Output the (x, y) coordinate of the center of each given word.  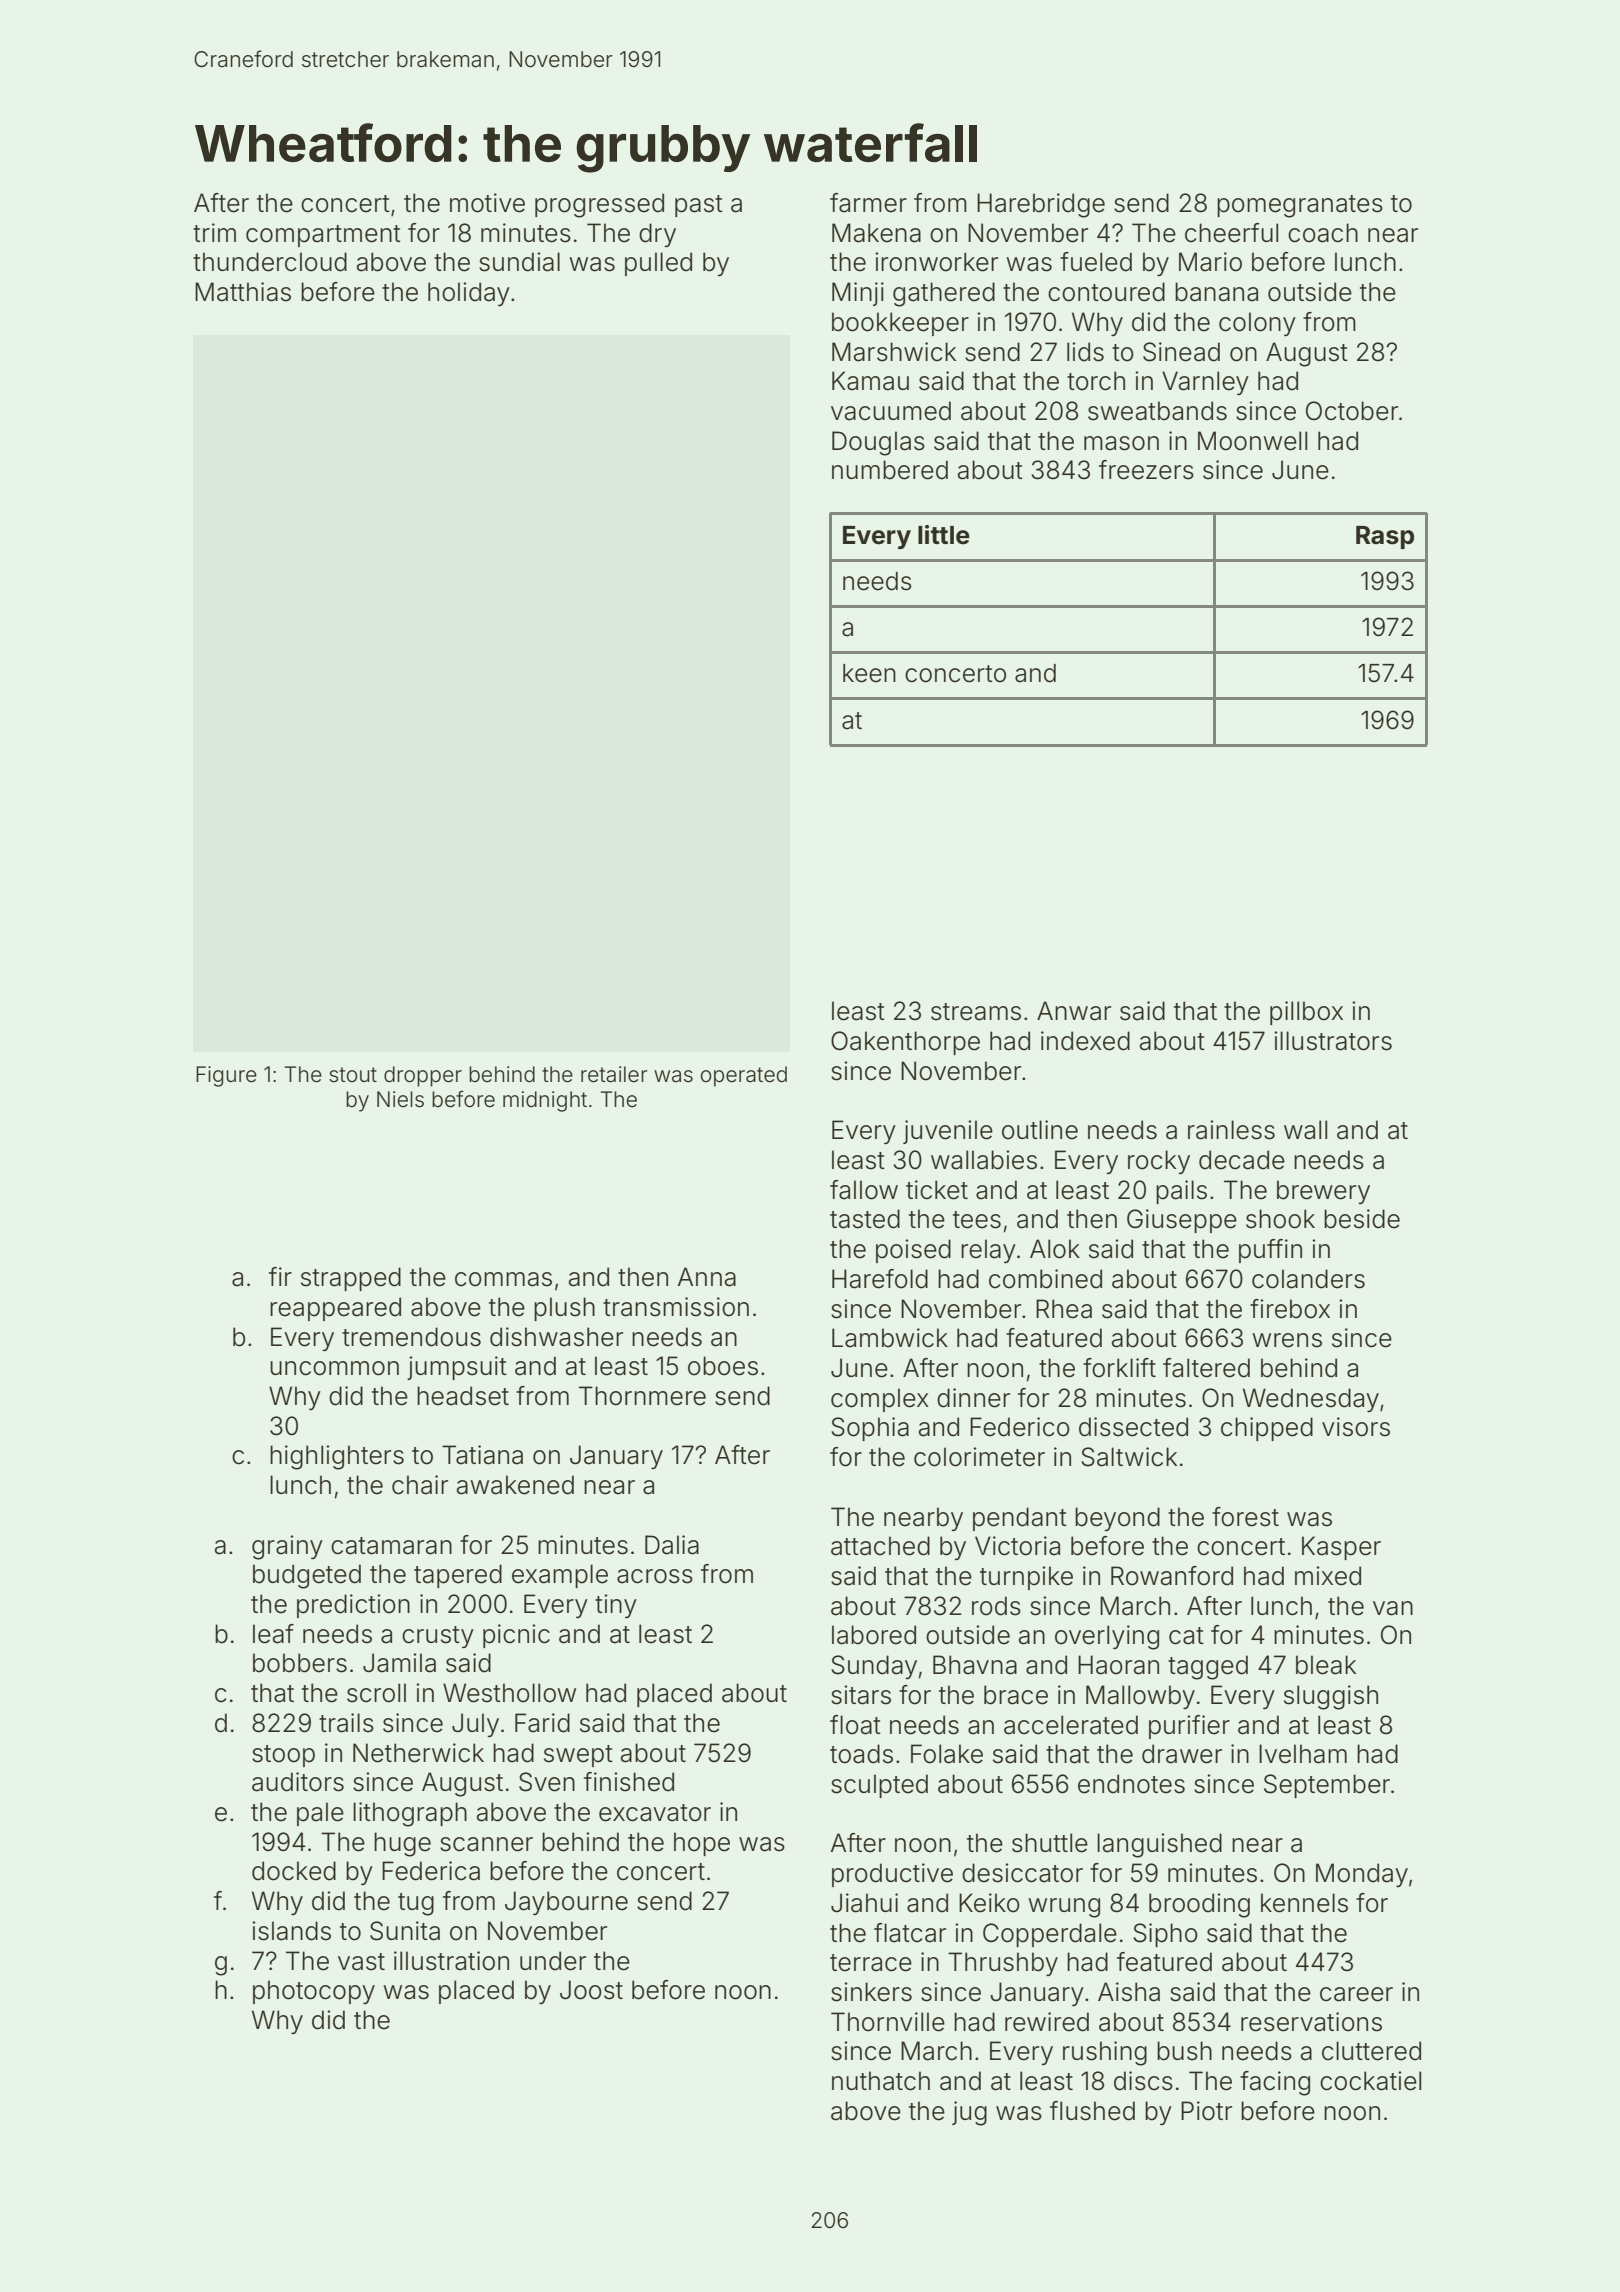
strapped (351, 1279)
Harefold (880, 1279)
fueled (1096, 262)
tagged (1208, 1667)
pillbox (1306, 1013)
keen (869, 673)
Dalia (672, 1545)
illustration (451, 1961)
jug (969, 2113)
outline (1040, 1130)
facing (1275, 2083)
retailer (614, 1074)
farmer (868, 203)
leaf (273, 1634)
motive (487, 203)
